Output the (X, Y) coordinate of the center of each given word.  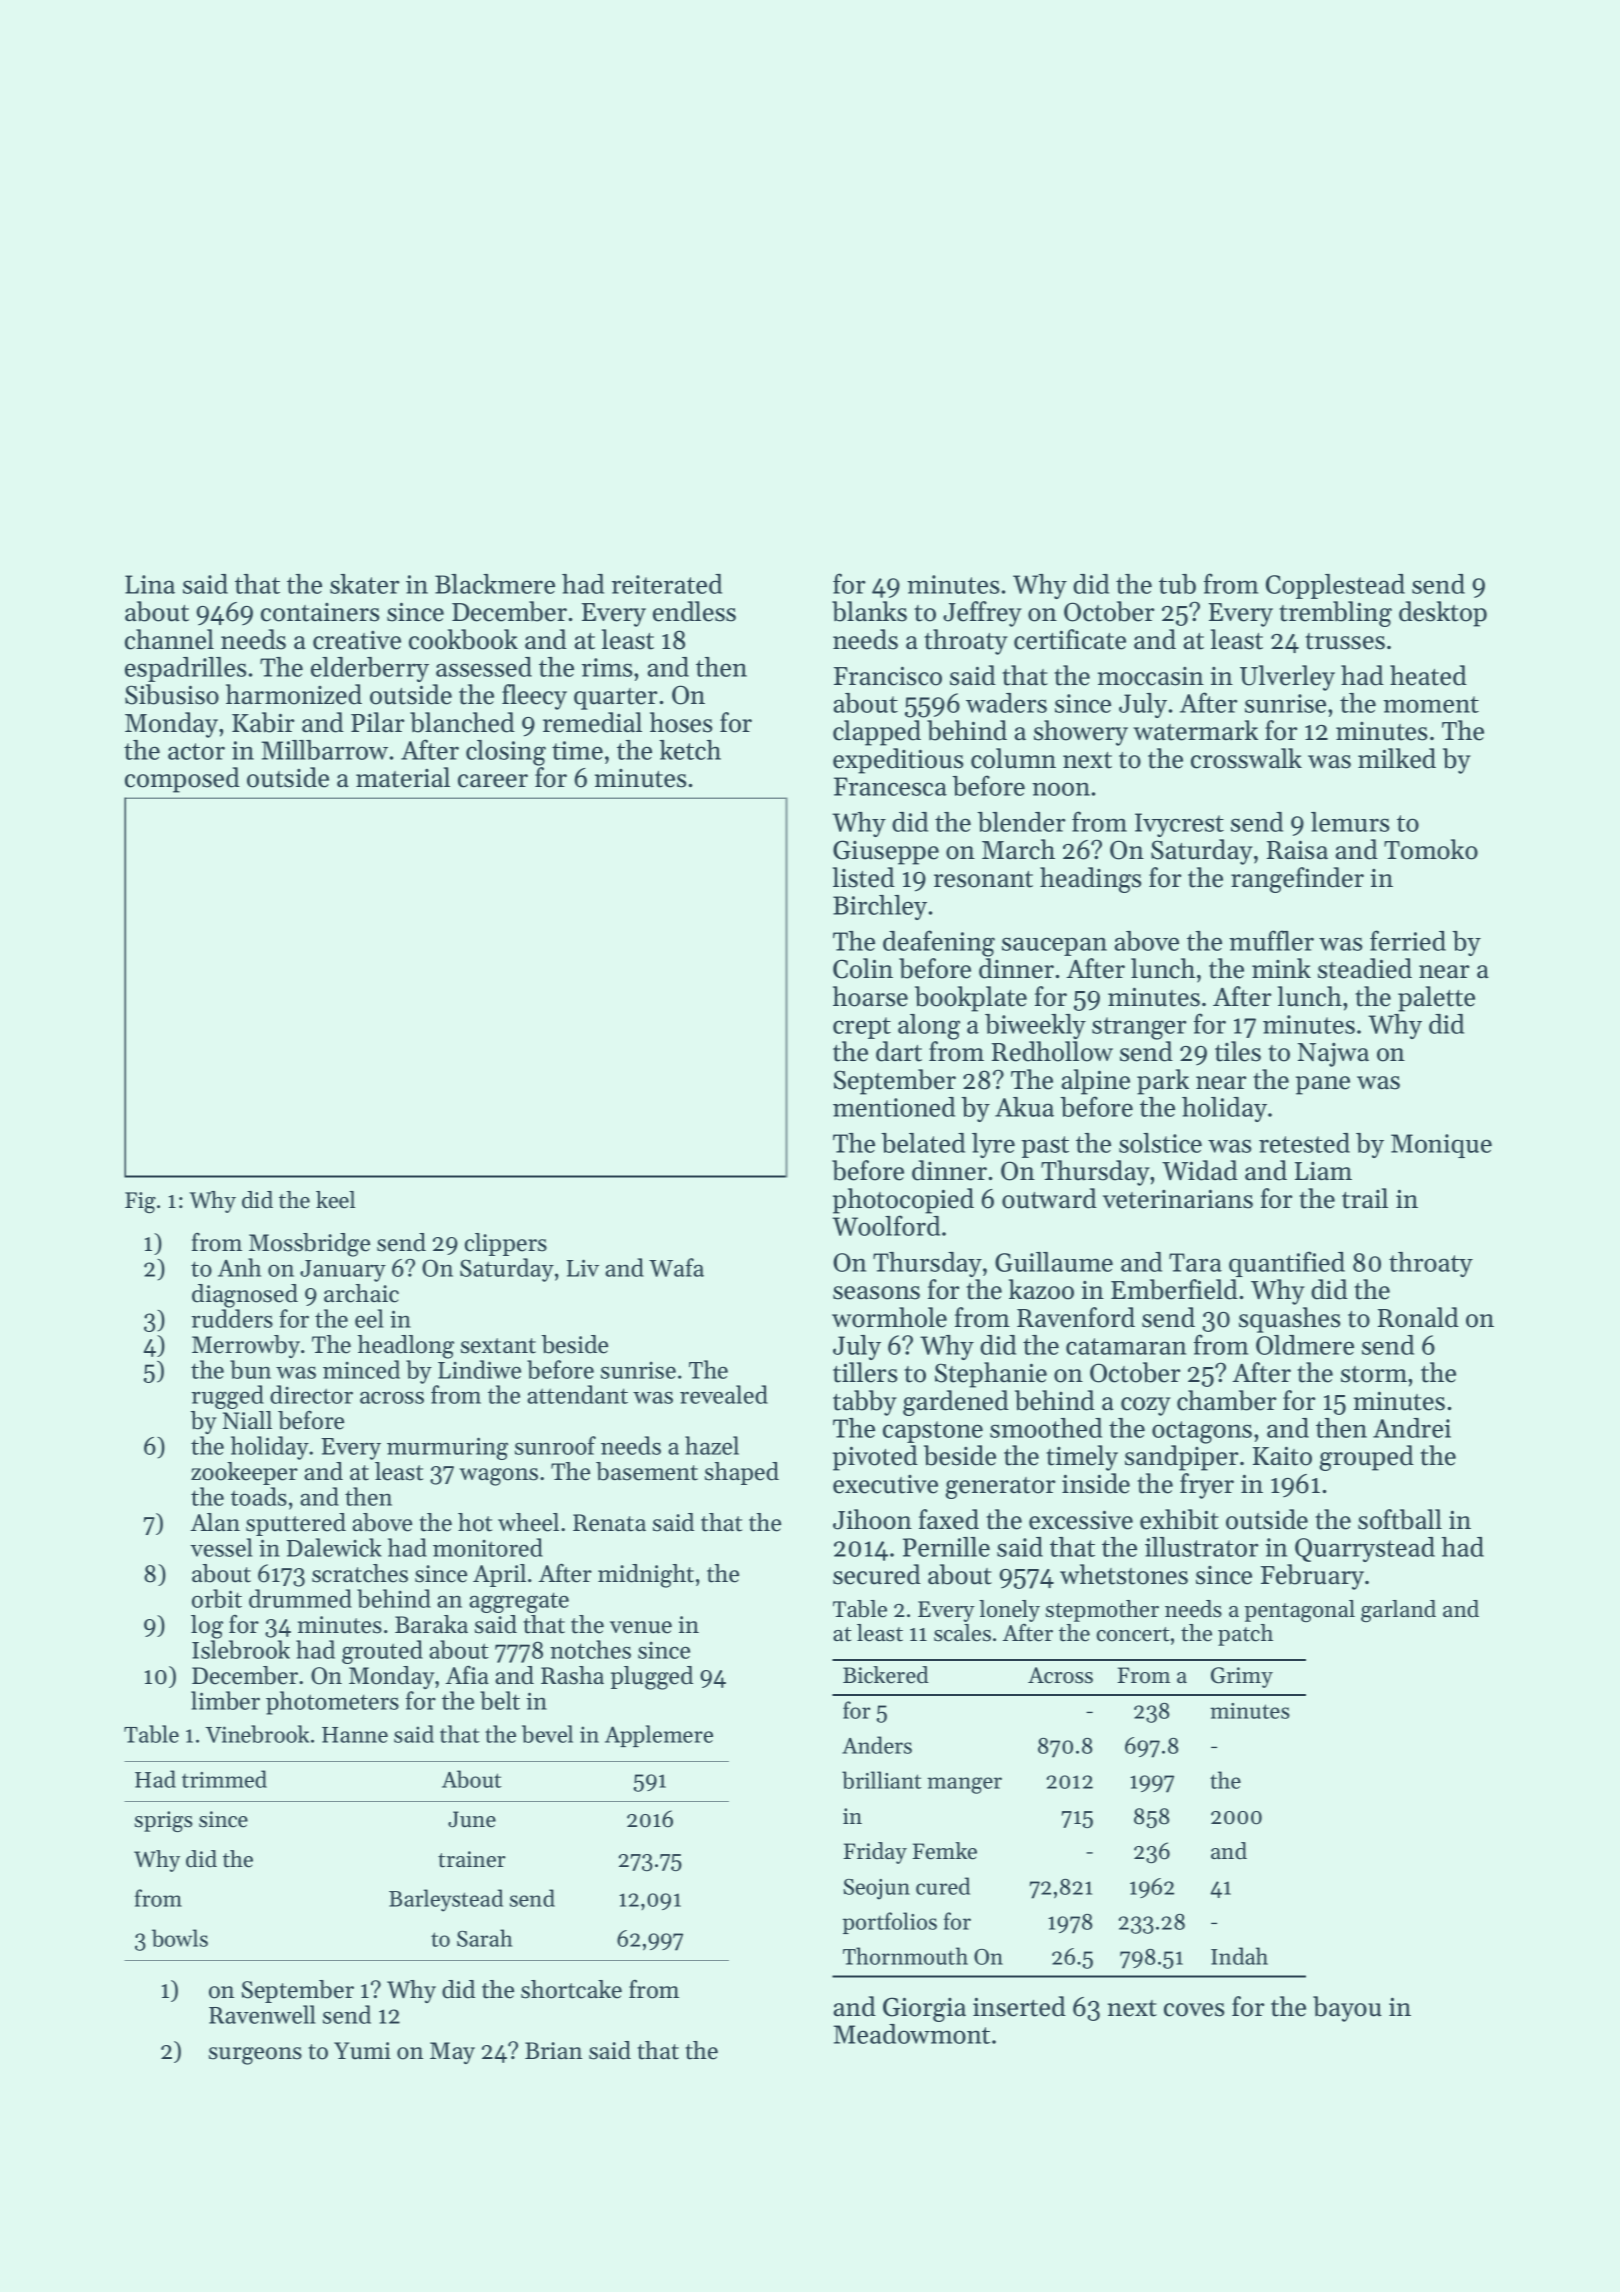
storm (1374, 1374)
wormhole (889, 1317)
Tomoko (1431, 849)
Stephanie (991, 1375)
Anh (239, 1267)
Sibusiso (172, 694)
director (311, 1394)
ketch (690, 750)
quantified (1287, 1264)
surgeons (255, 2056)
